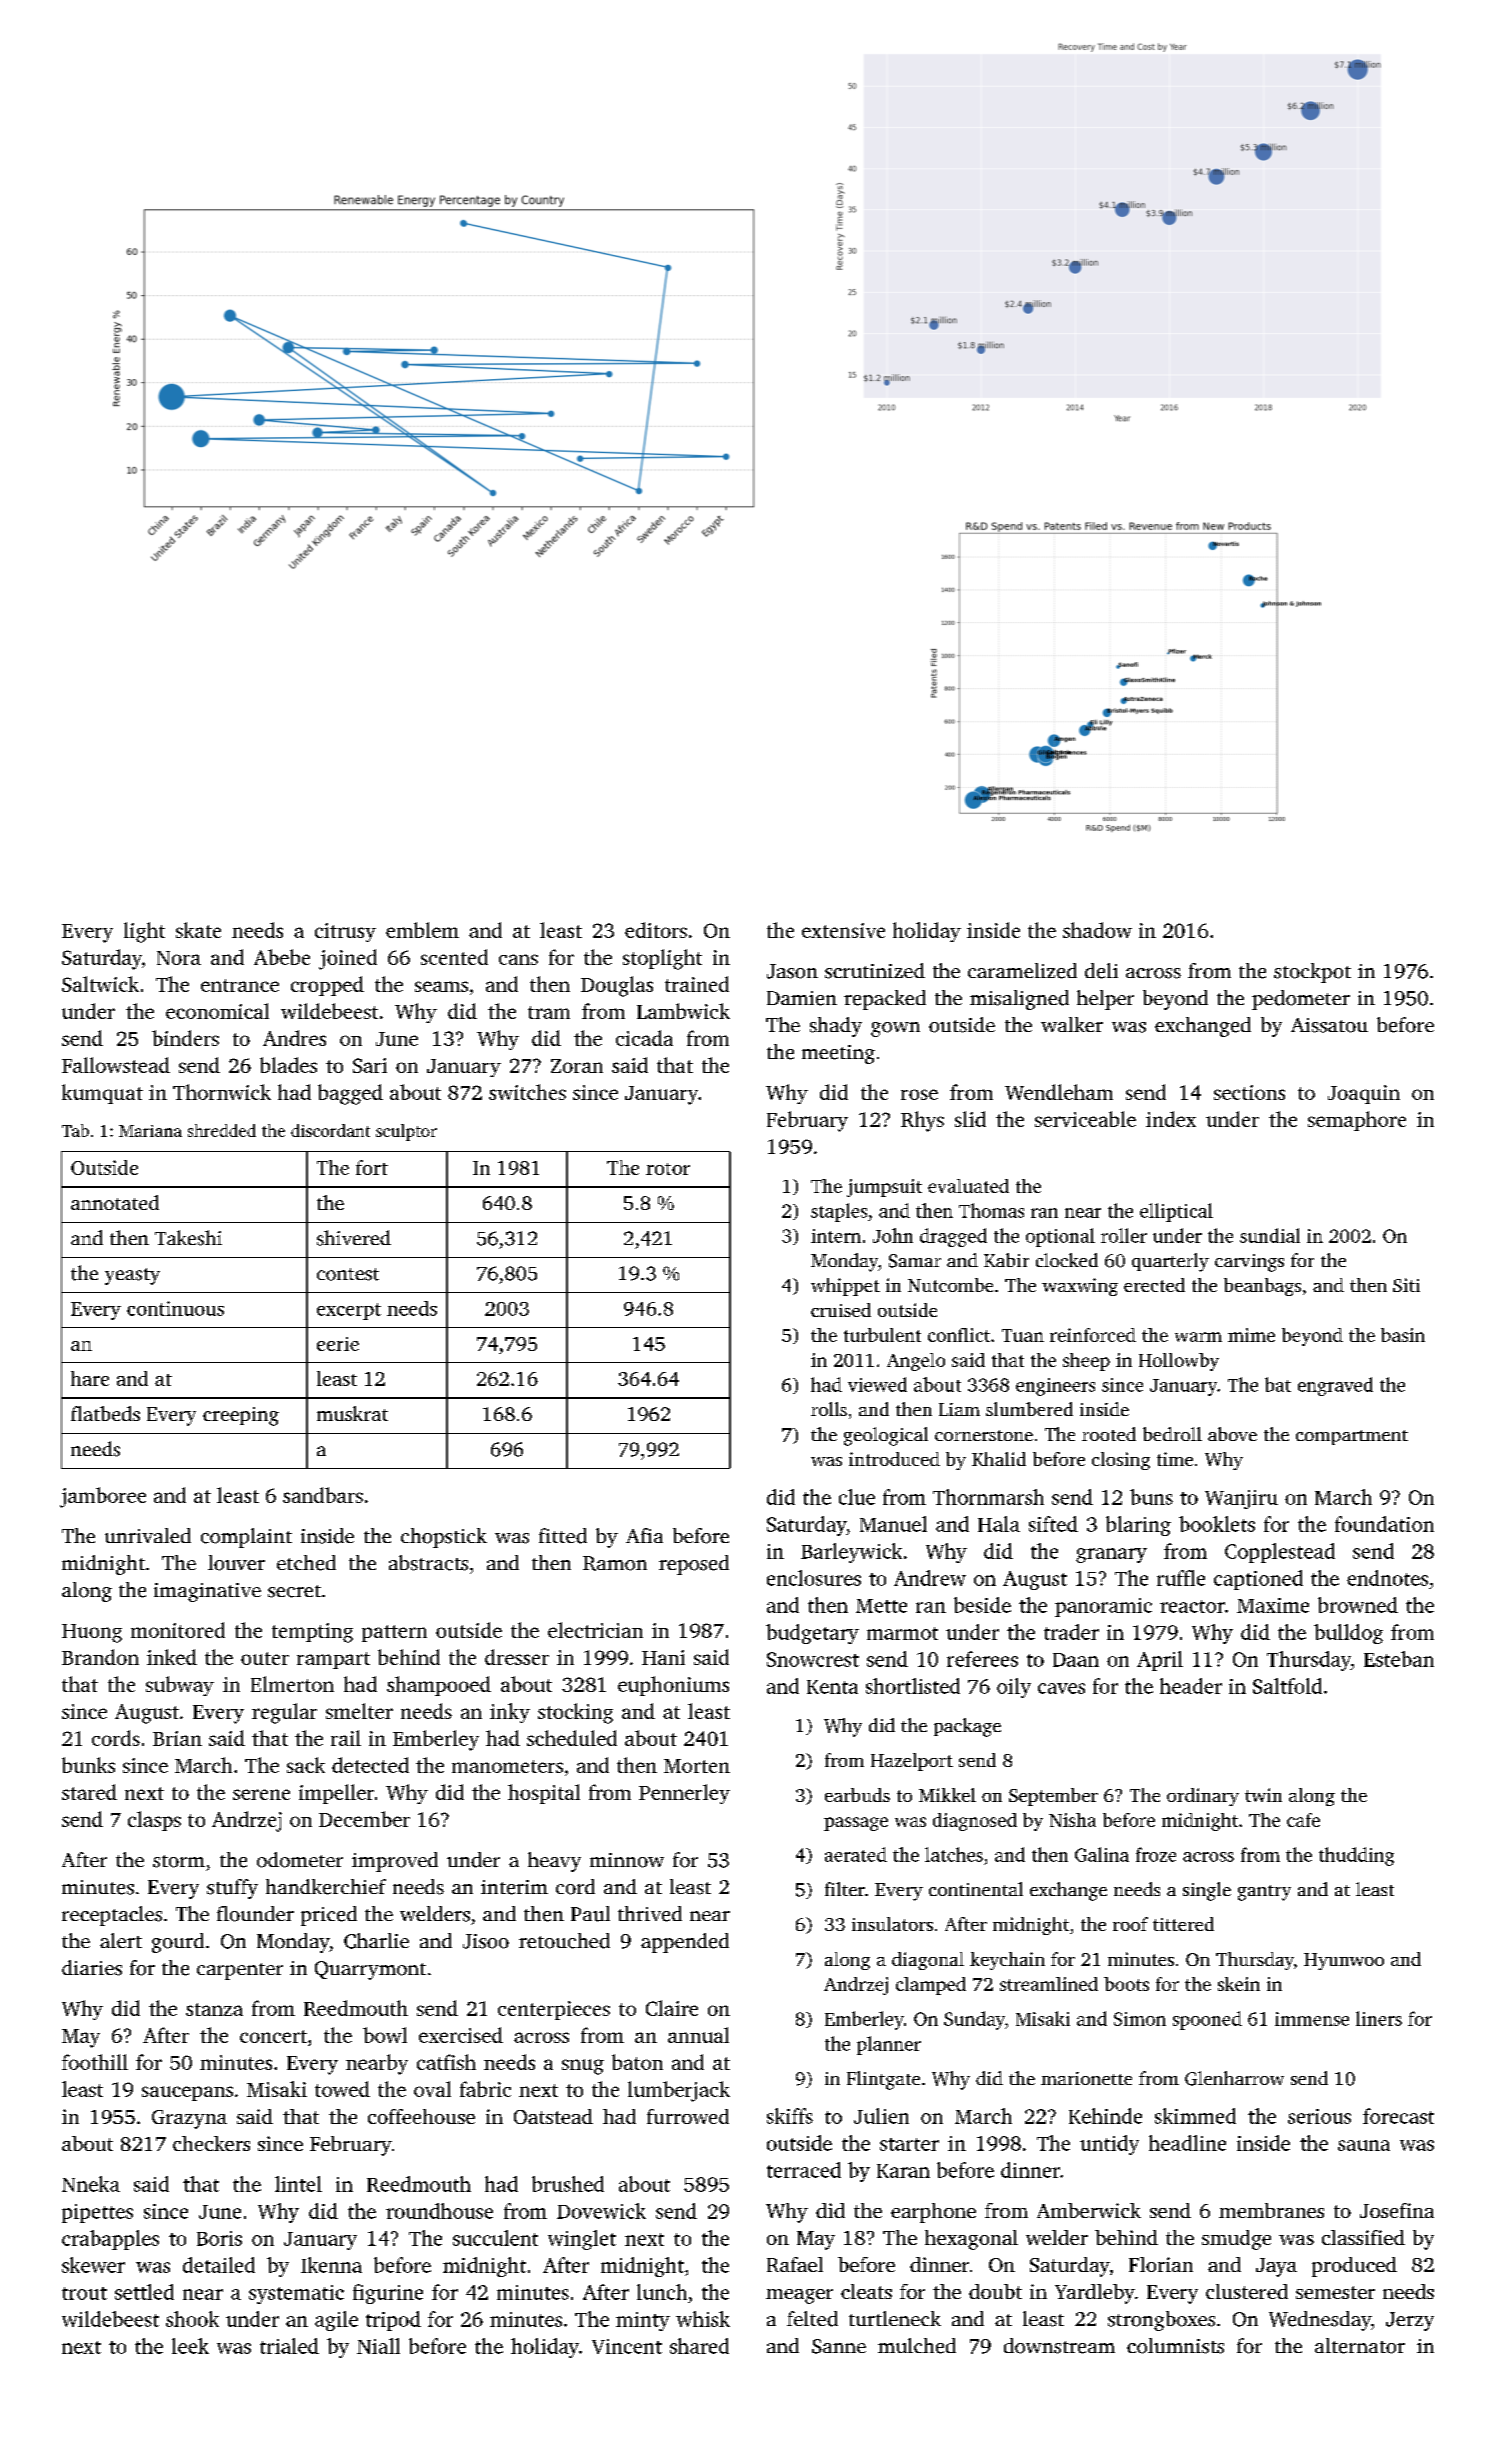  Describe the element at coordinates (1357, 1121) in the page. I see `semaphore` at that location.
